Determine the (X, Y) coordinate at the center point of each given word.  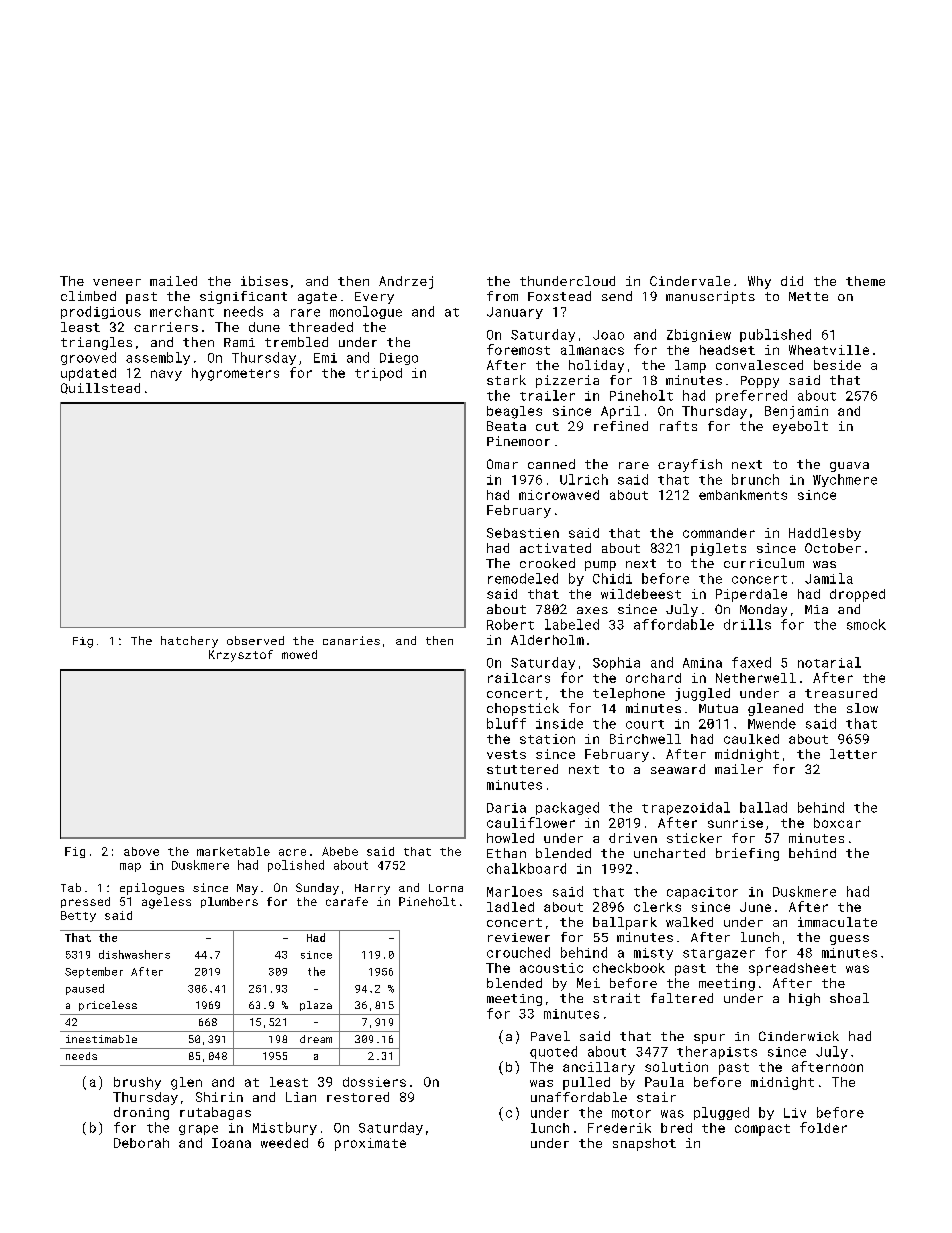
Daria (506, 808)
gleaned (775, 709)
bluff (506, 723)
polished (296, 866)
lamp (690, 366)
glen (186, 1083)
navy (166, 375)
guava (849, 467)
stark (506, 380)
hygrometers (235, 374)
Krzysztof (241, 656)
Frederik (619, 1128)
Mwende (772, 723)
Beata (506, 426)
